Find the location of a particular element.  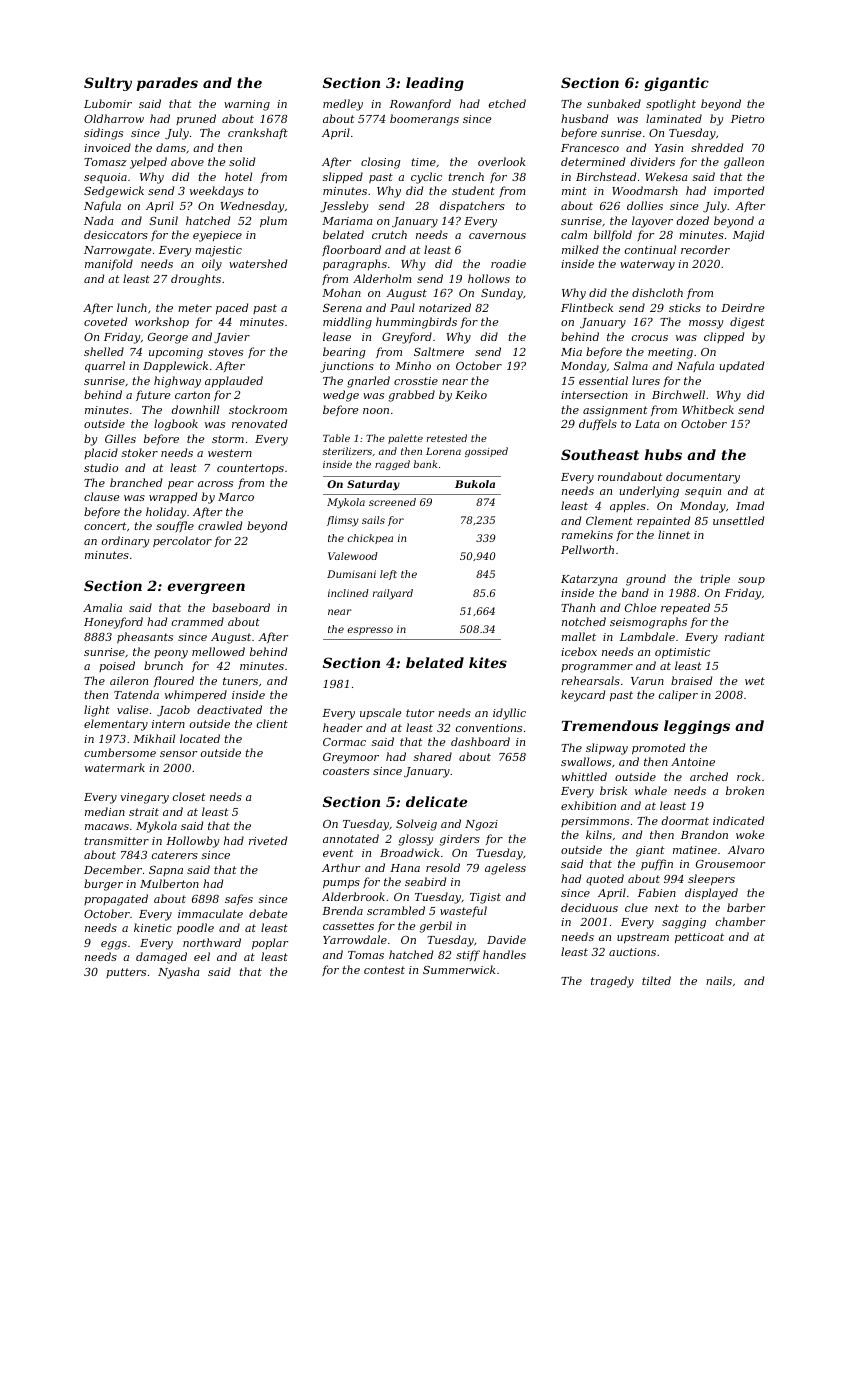

gigantic is located at coordinates (676, 84).
